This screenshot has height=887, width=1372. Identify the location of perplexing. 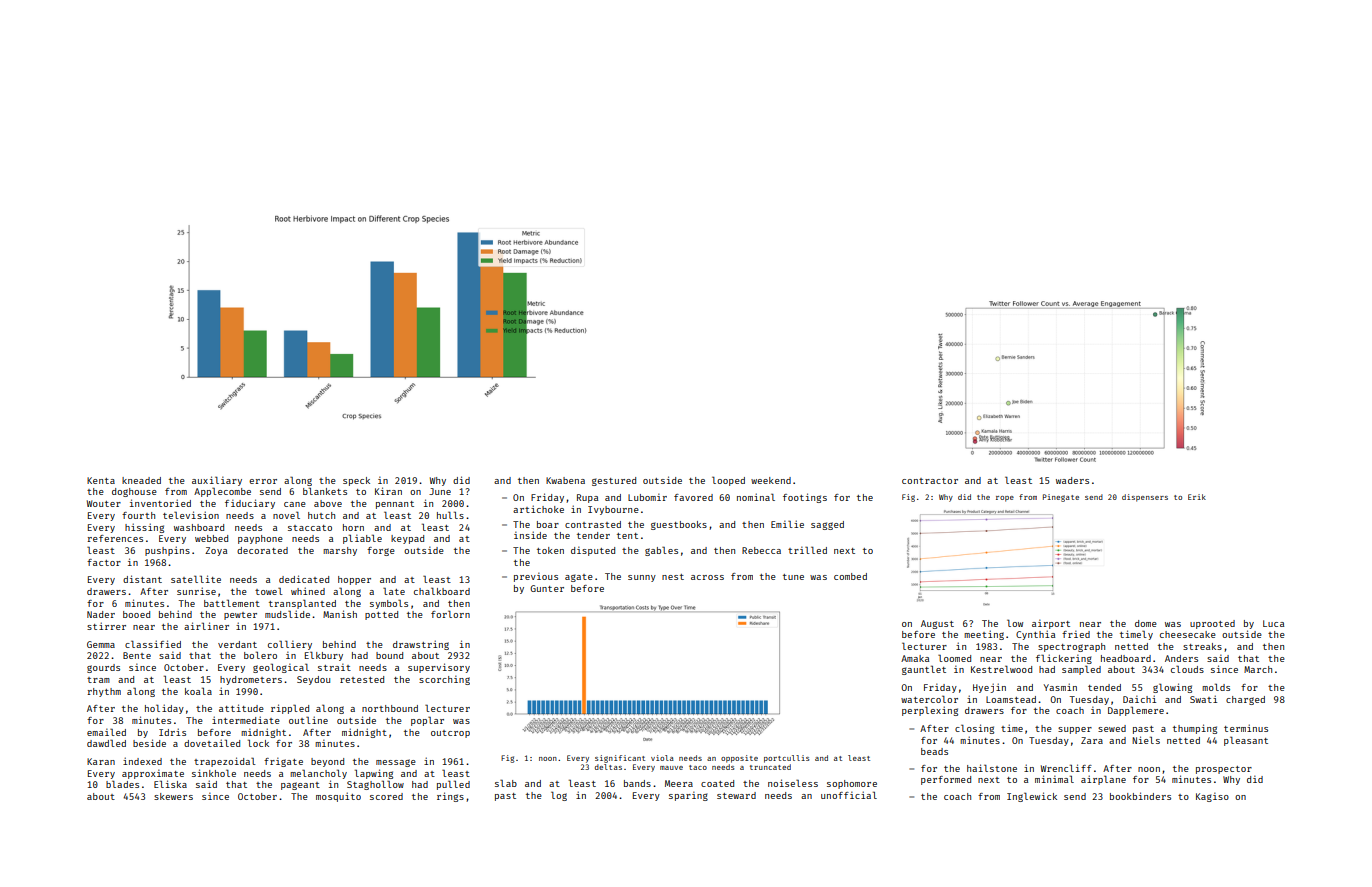
(930, 711).
